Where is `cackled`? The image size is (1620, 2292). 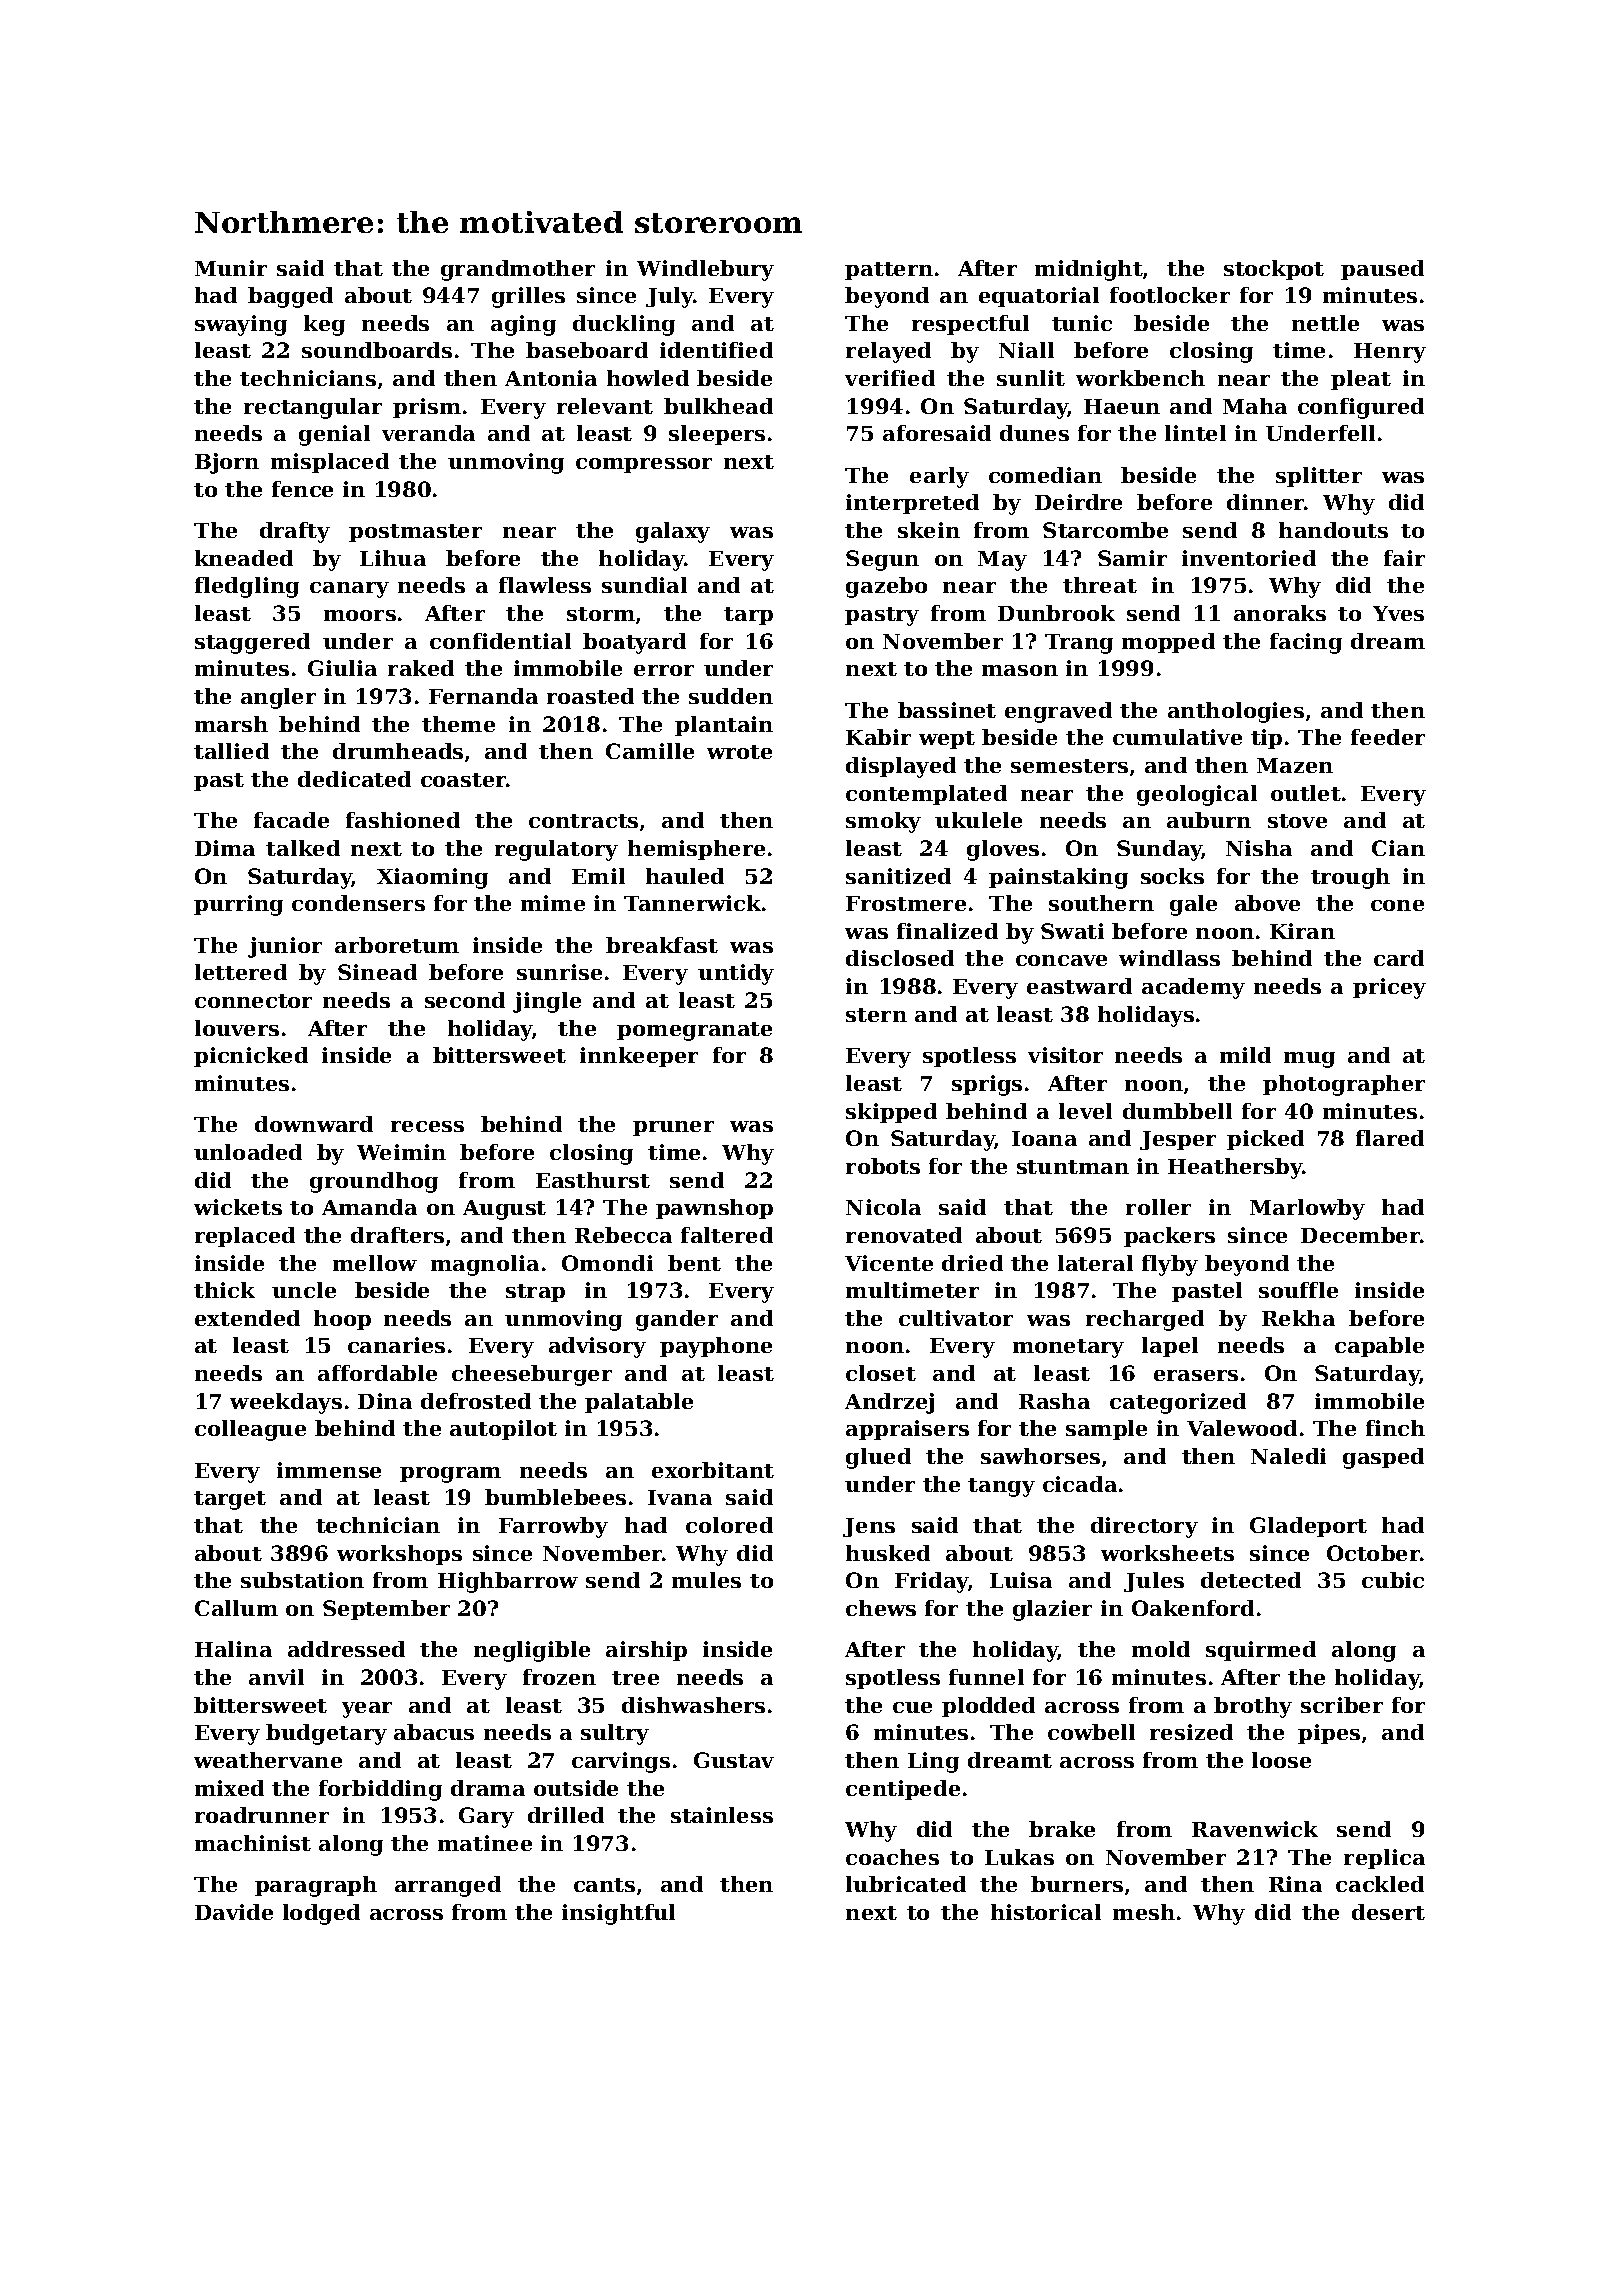
cackled is located at coordinates (1380, 1884).
